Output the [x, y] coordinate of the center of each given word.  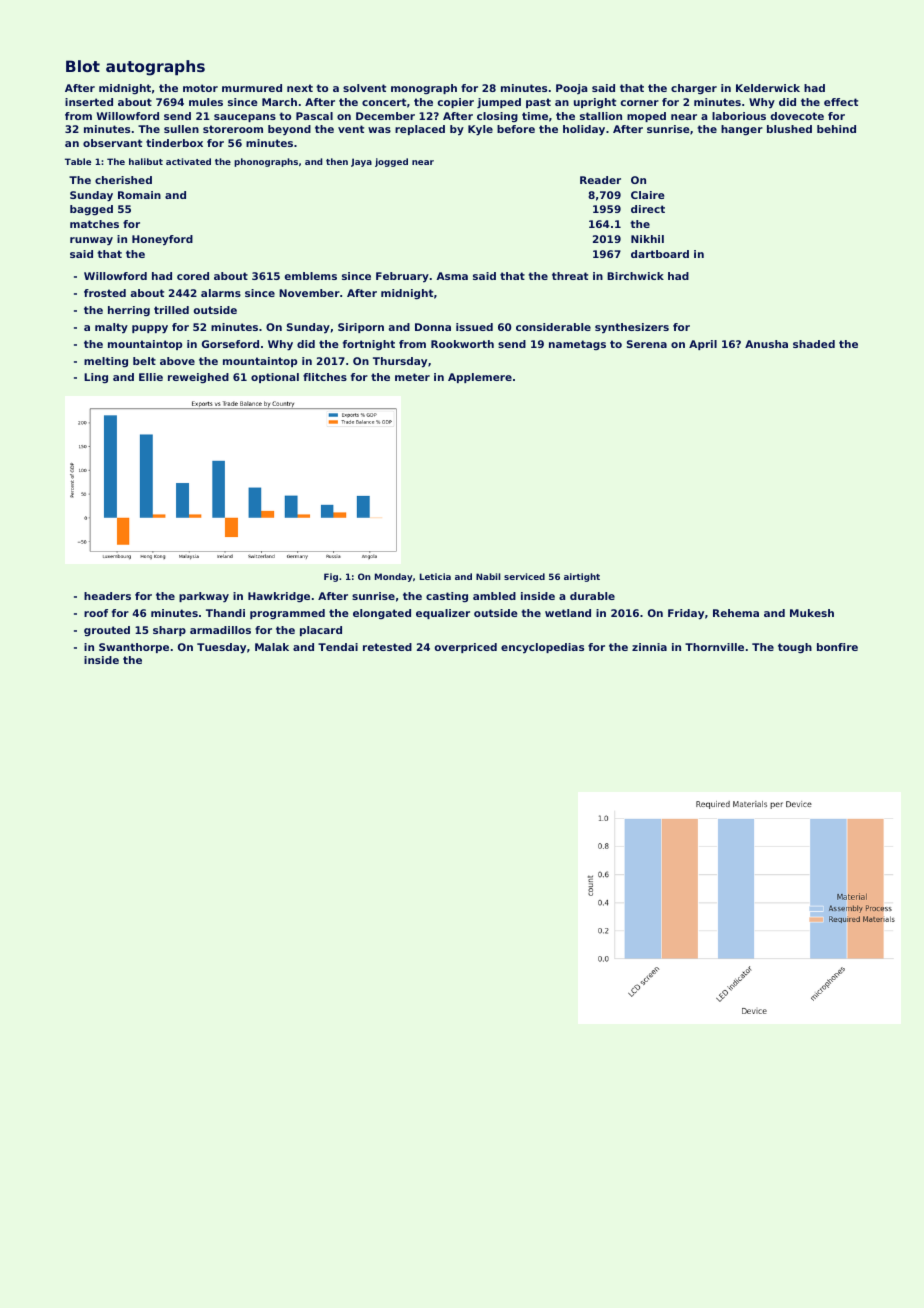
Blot [83, 66]
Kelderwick [768, 88]
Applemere [480, 378]
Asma [452, 276]
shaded [814, 344]
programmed [287, 614]
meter [412, 377]
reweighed [198, 378]
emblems [311, 276]
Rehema [736, 613]
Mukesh [812, 613]
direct [648, 209]
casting [447, 597]
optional [275, 378]
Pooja [572, 89]
